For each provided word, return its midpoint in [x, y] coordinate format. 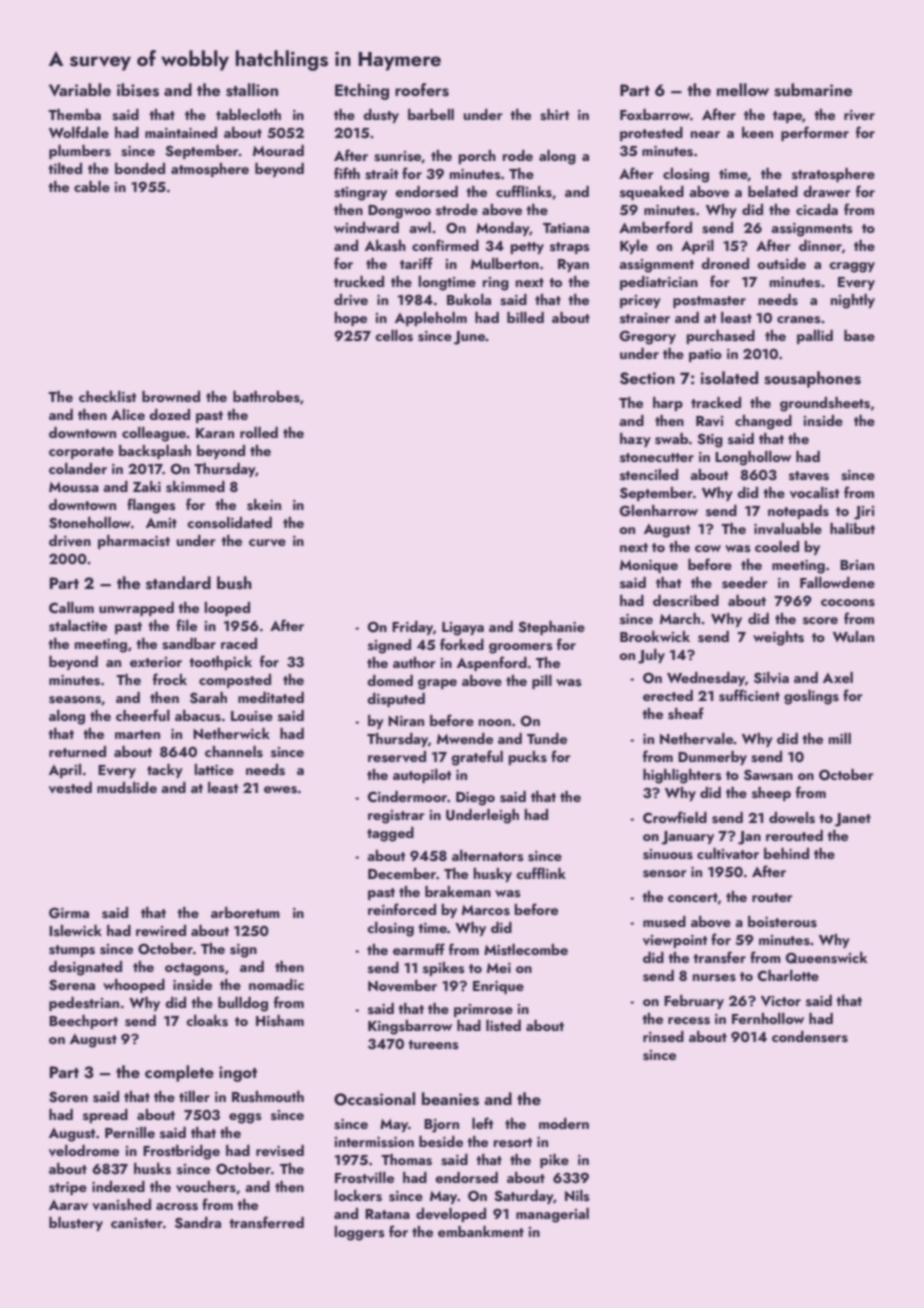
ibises [138, 90]
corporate [81, 453]
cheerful [143, 715]
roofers [422, 90]
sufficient [749, 695]
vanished [121, 1205]
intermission [374, 1142]
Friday [412, 628]
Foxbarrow [655, 114]
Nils [577, 1196]
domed [390, 680]
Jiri [864, 513]
